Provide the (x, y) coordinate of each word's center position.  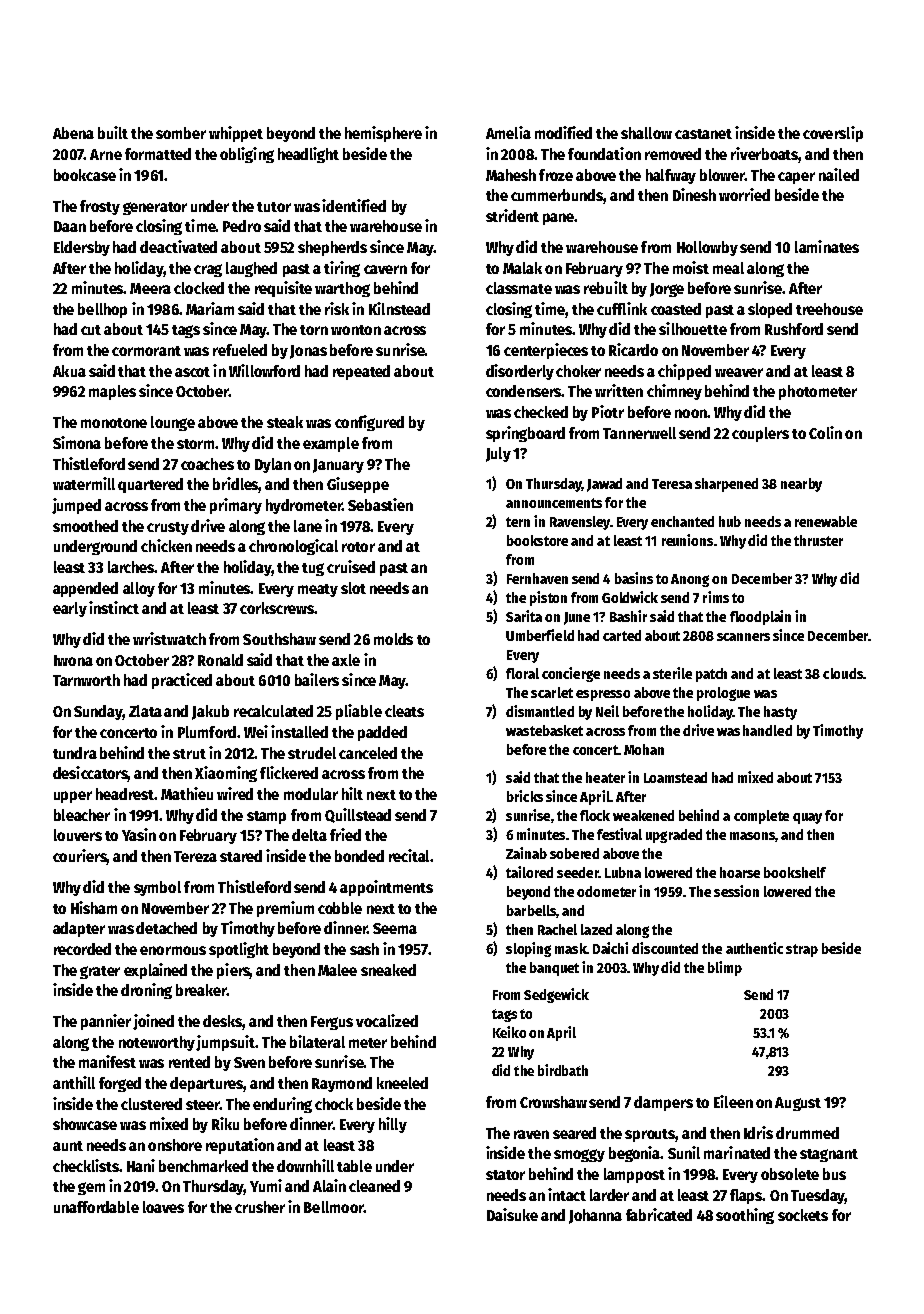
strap (802, 950)
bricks (525, 796)
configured (369, 423)
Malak (522, 268)
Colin (825, 432)
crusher (260, 1207)
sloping (528, 949)
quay (807, 818)
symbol (157, 888)
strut (189, 754)
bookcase (85, 175)
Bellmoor (334, 1207)
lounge (173, 423)
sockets (803, 1215)
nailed (839, 174)
